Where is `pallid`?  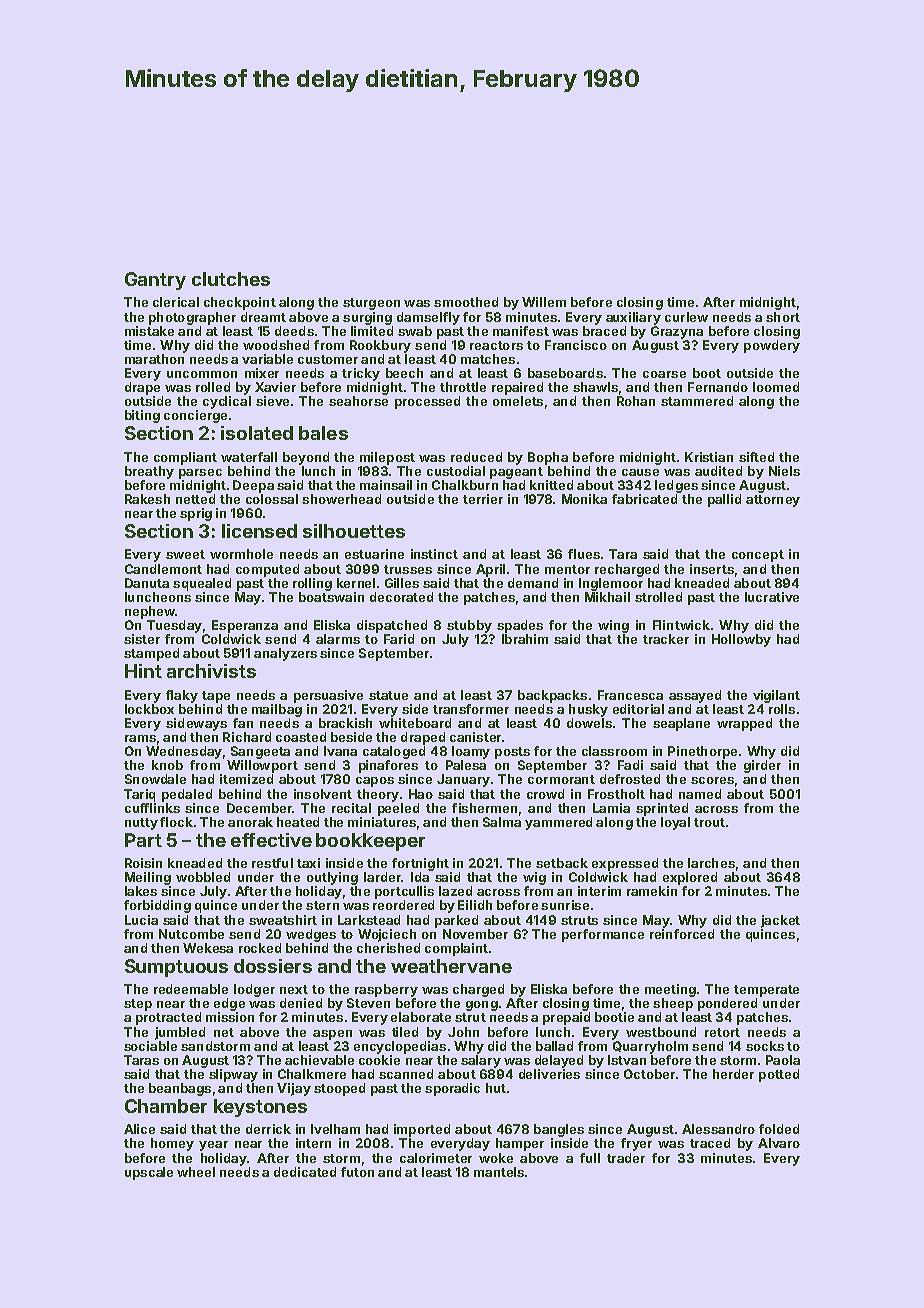
pallid is located at coordinates (724, 500).
